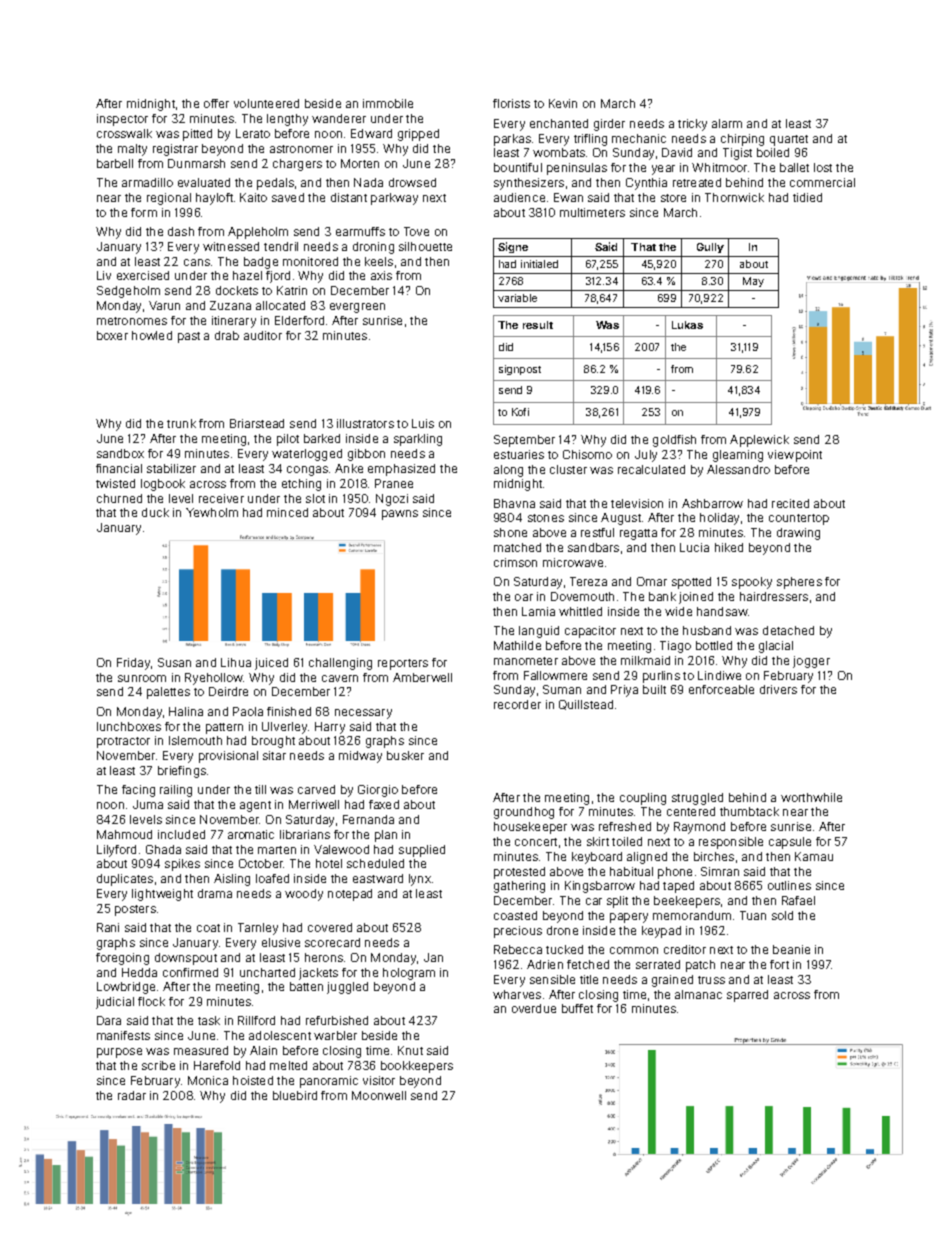  Describe the element at coordinates (132, 1095) in the image. I see `radar` at that location.
